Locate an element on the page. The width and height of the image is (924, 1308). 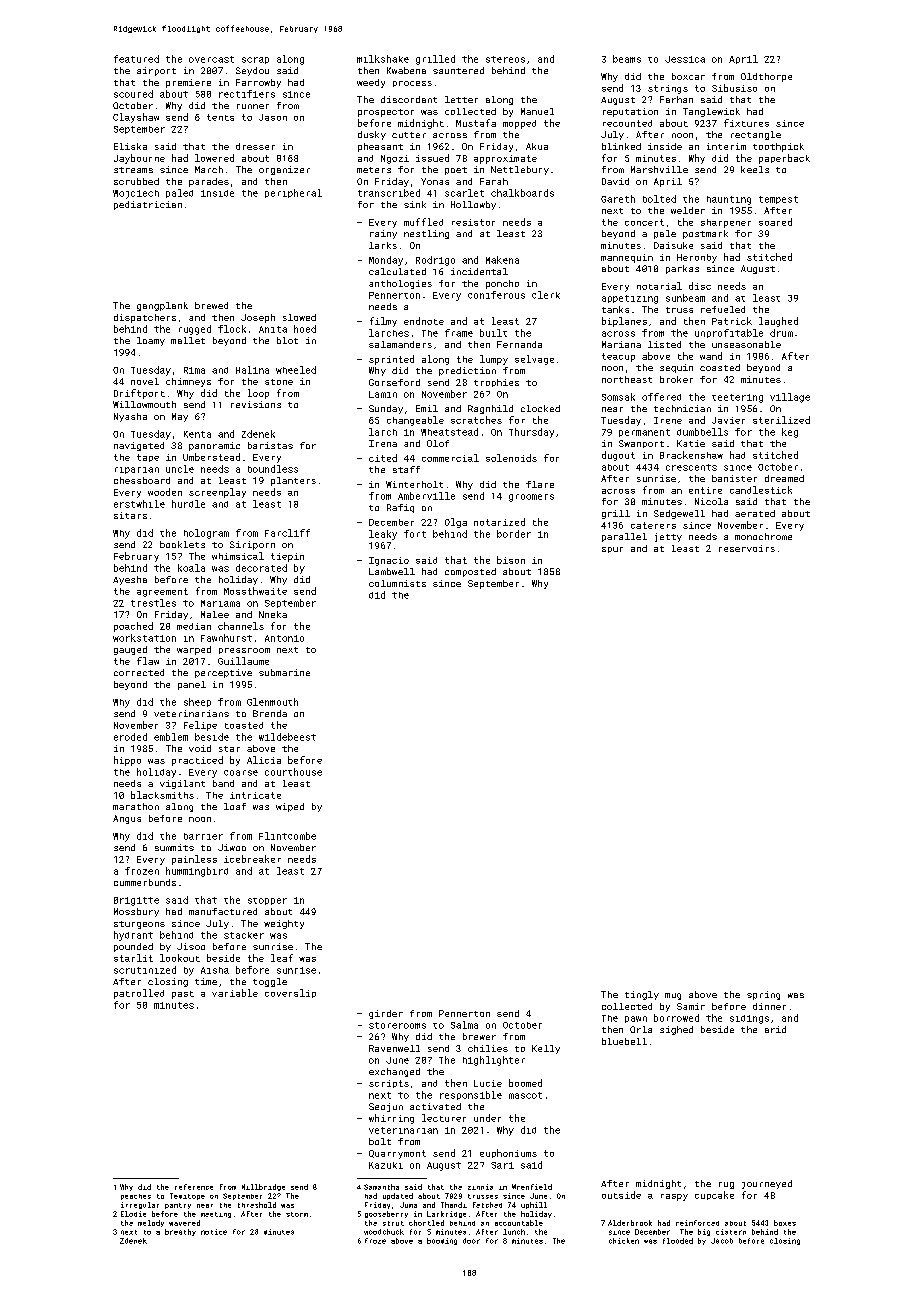
updated is located at coordinates (398, 1196).
